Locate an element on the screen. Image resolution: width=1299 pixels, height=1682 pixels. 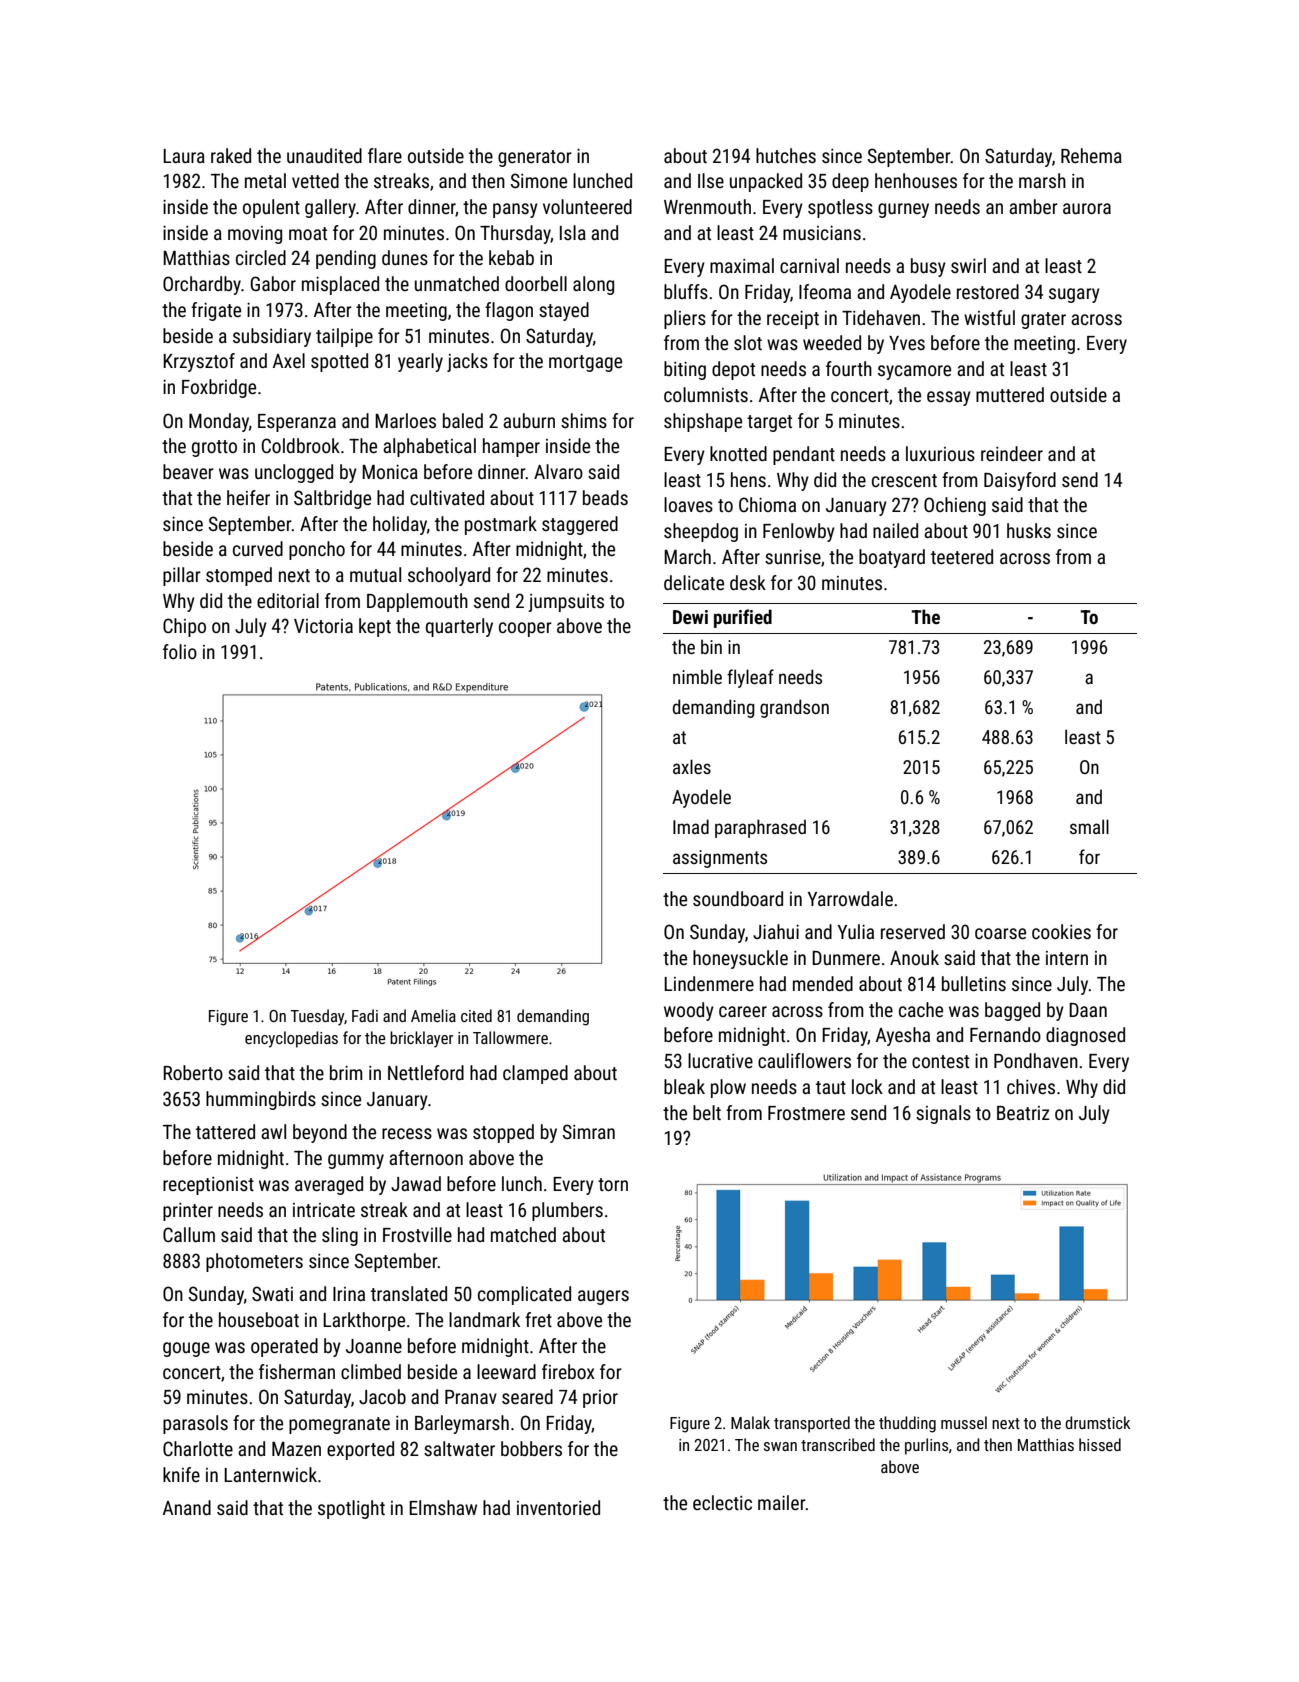
woody is located at coordinates (689, 1011).
